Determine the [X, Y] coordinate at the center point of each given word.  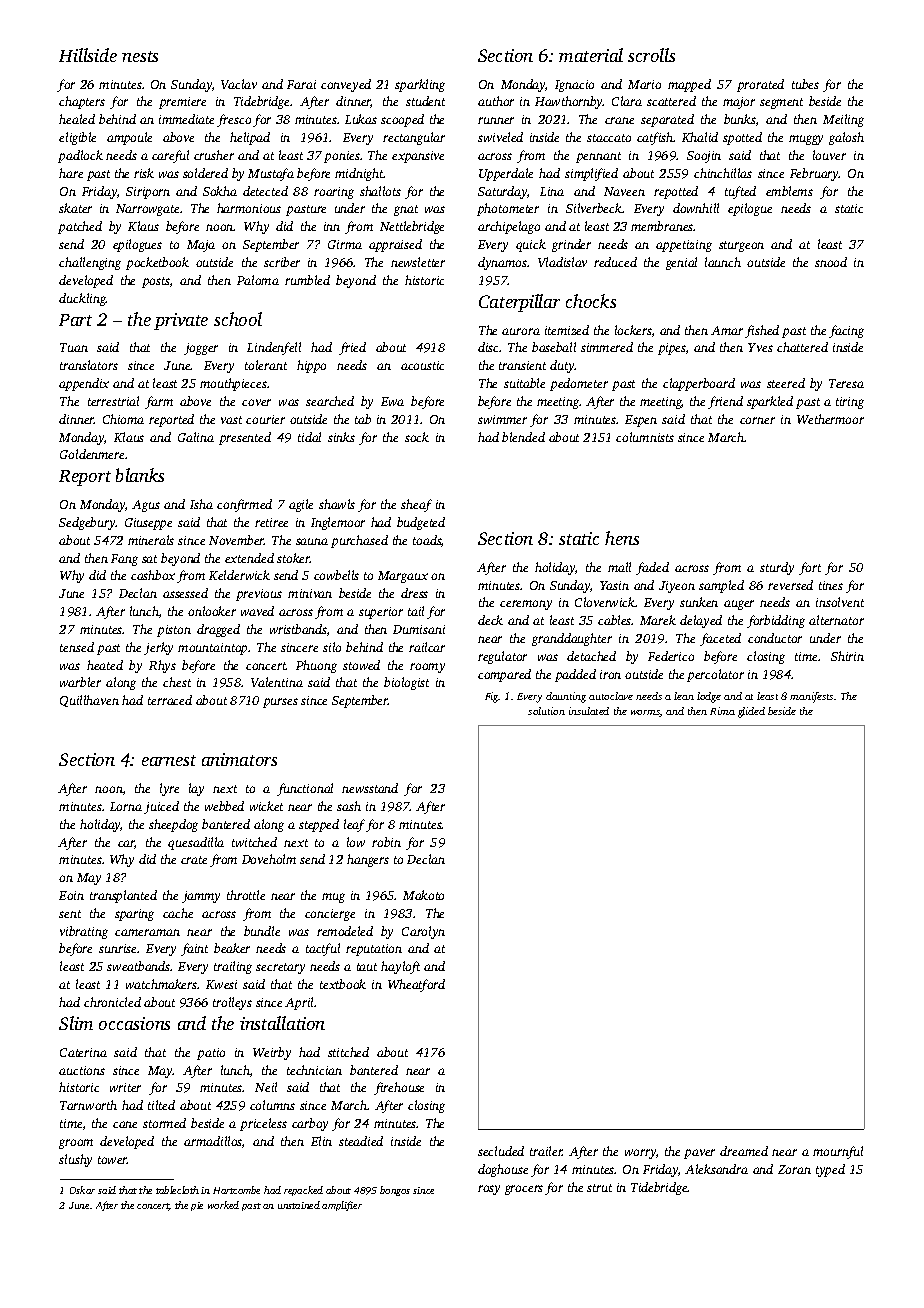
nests [140, 56]
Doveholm [269, 859]
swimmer [502, 419]
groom [76, 1144]
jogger [201, 349]
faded [652, 568]
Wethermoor [830, 419]
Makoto [423, 895]
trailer [546, 1151]
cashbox [153, 575]
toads [427, 540]
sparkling [420, 85]
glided [751, 712]
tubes [805, 84]
